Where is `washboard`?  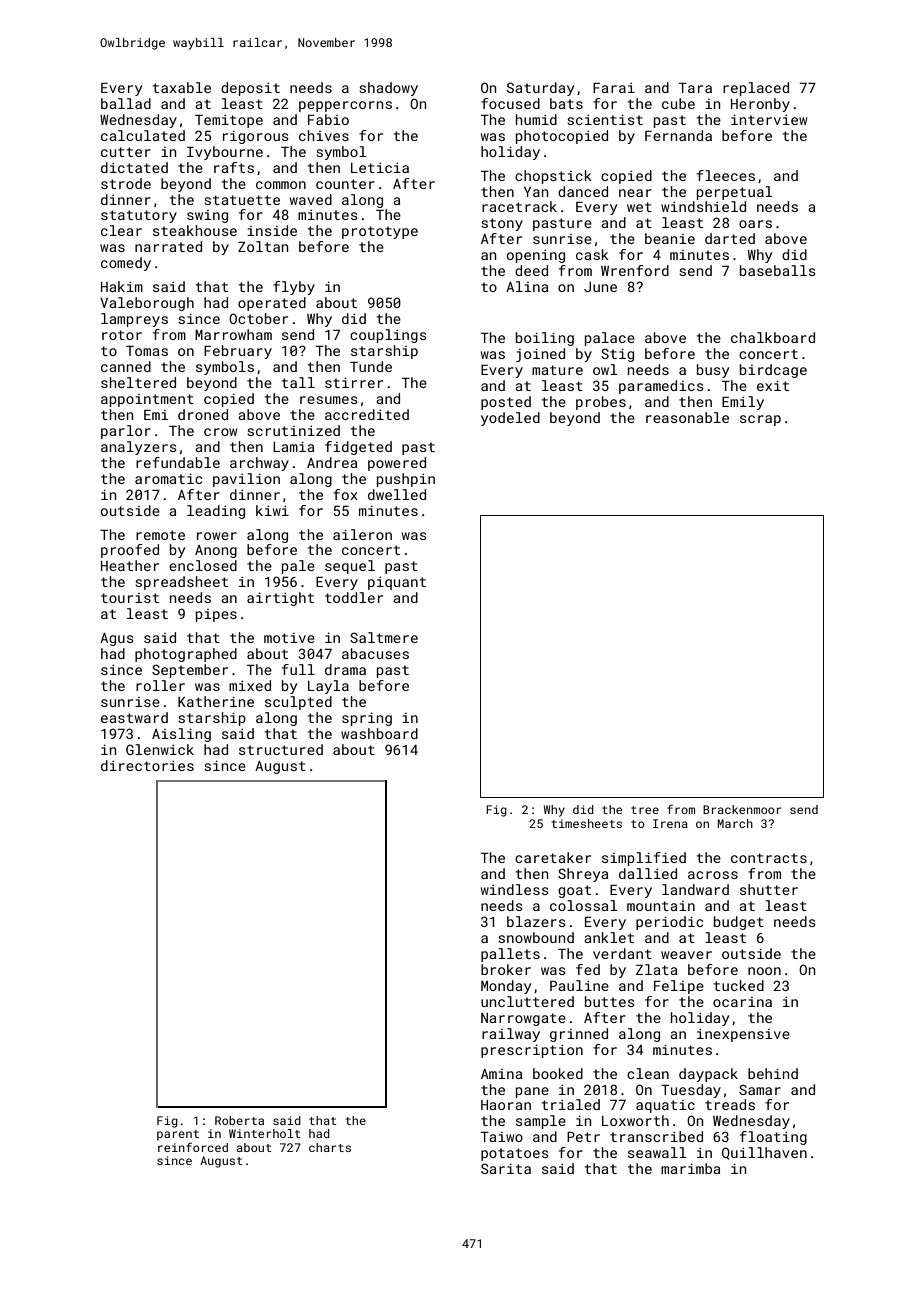 washboard is located at coordinates (379, 733).
